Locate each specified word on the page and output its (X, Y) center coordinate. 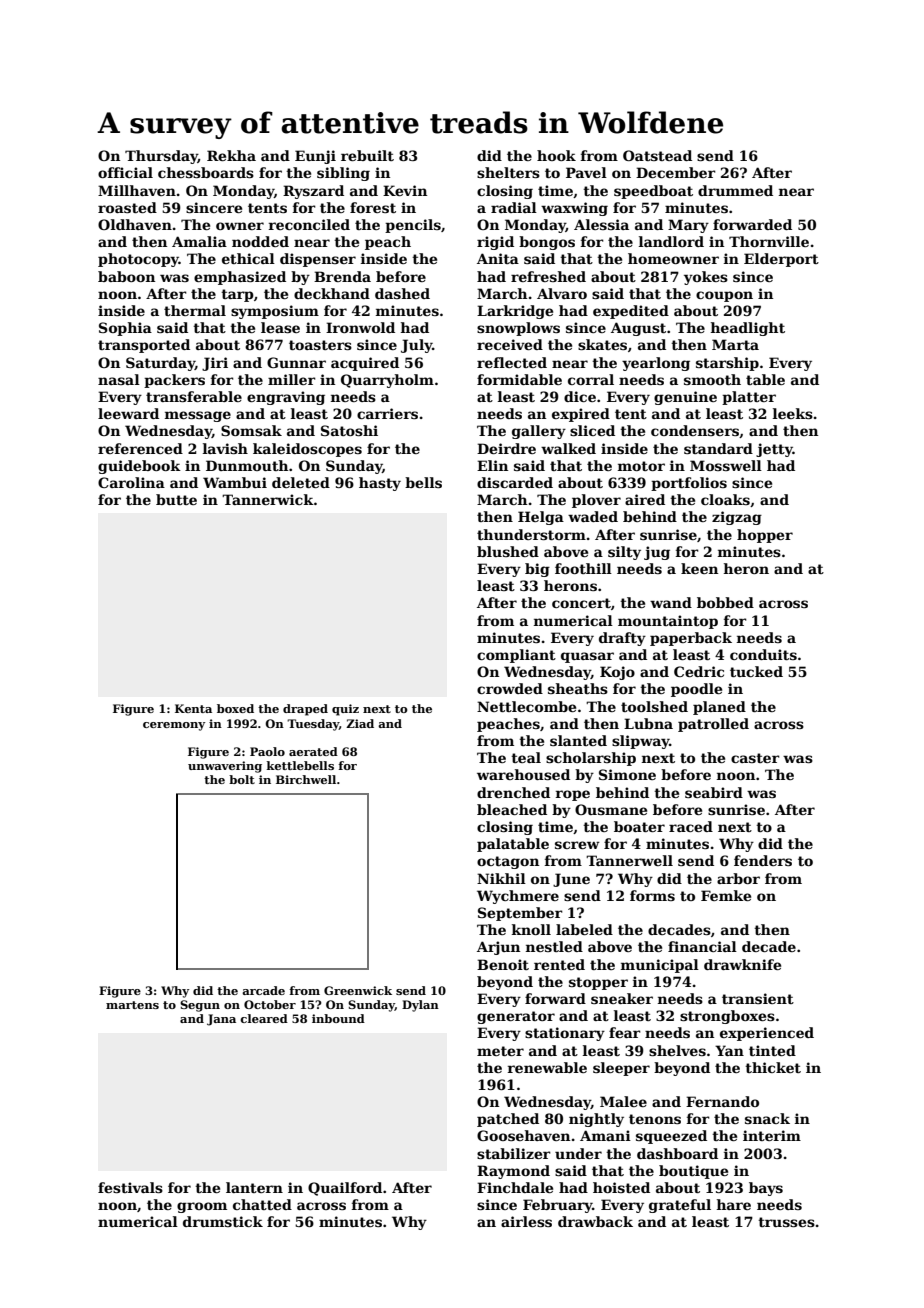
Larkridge (515, 312)
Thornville (769, 241)
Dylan (420, 1006)
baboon (126, 276)
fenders (763, 860)
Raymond (513, 1172)
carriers (387, 413)
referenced (140, 448)
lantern (254, 1187)
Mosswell (726, 465)
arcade (263, 990)
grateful (680, 1206)
